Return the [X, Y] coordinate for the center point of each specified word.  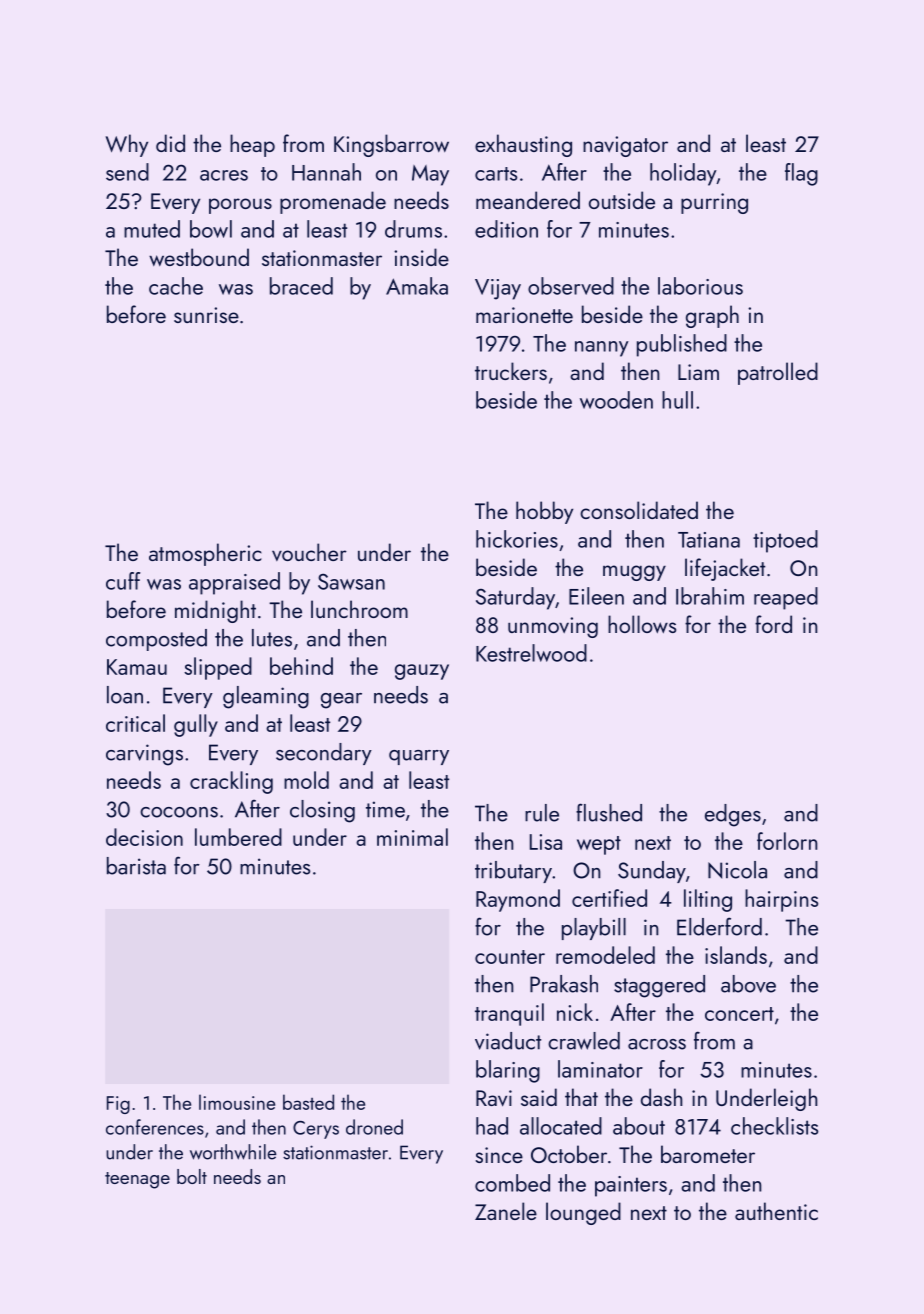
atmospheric [205, 554]
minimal [412, 837]
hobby [544, 512]
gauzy [422, 672]
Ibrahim [710, 596]
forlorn [787, 841]
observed [571, 286]
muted [152, 229]
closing [322, 811]
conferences [155, 1127]
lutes [272, 638]
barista [136, 866]
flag [801, 174]
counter [510, 957]
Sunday [652, 872]
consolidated [639, 510]
